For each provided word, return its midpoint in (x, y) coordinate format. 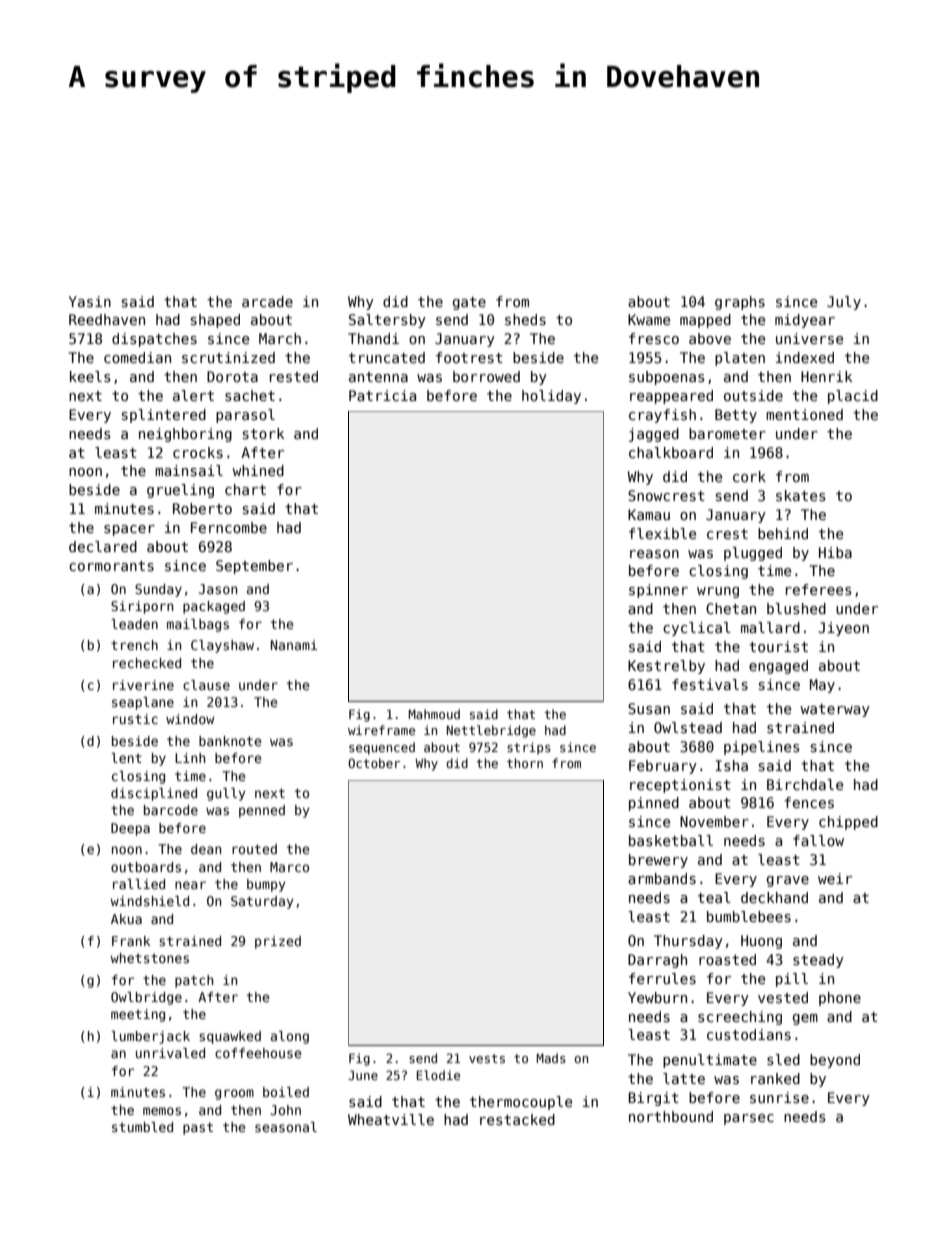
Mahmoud (434, 714)
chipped (848, 823)
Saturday (262, 902)
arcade (267, 301)
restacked (517, 1119)
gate (469, 303)
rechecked (147, 663)
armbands (662, 878)
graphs (740, 303)
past (198, 1128)
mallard (770, 627)
